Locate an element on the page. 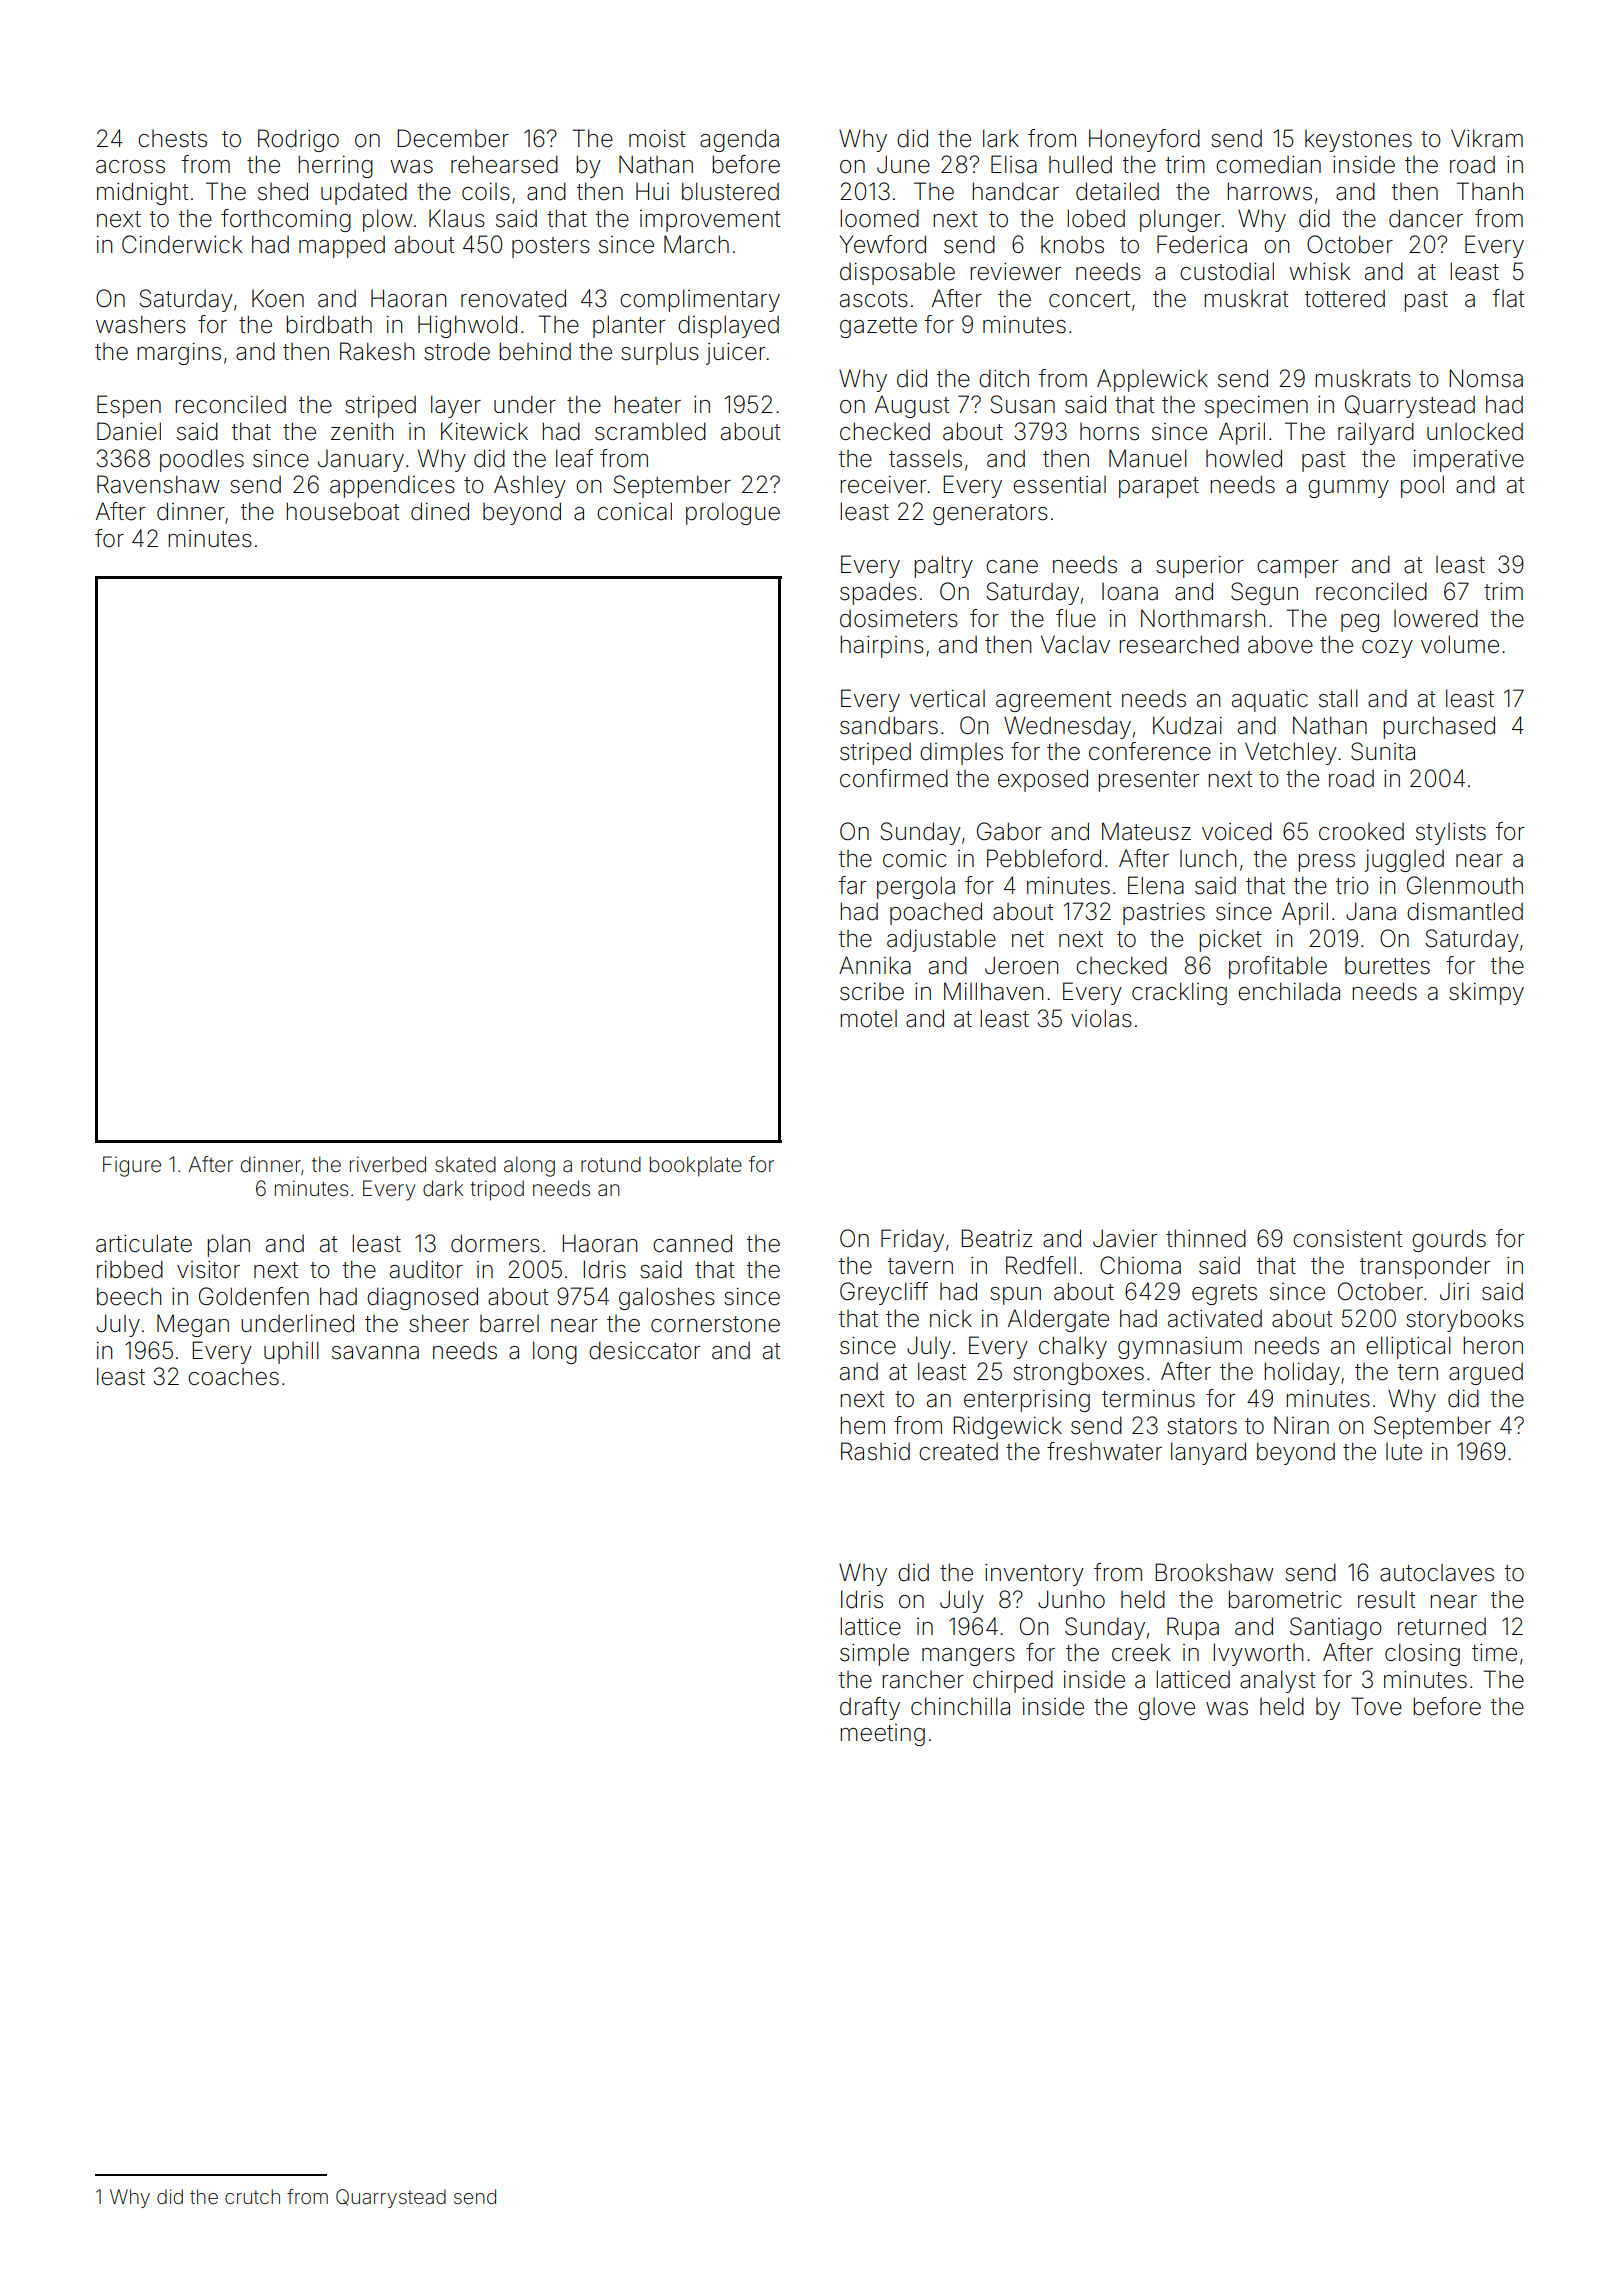 This page has width=1620, height=2292. Honeyford is located at coordinates (1144, 140).
